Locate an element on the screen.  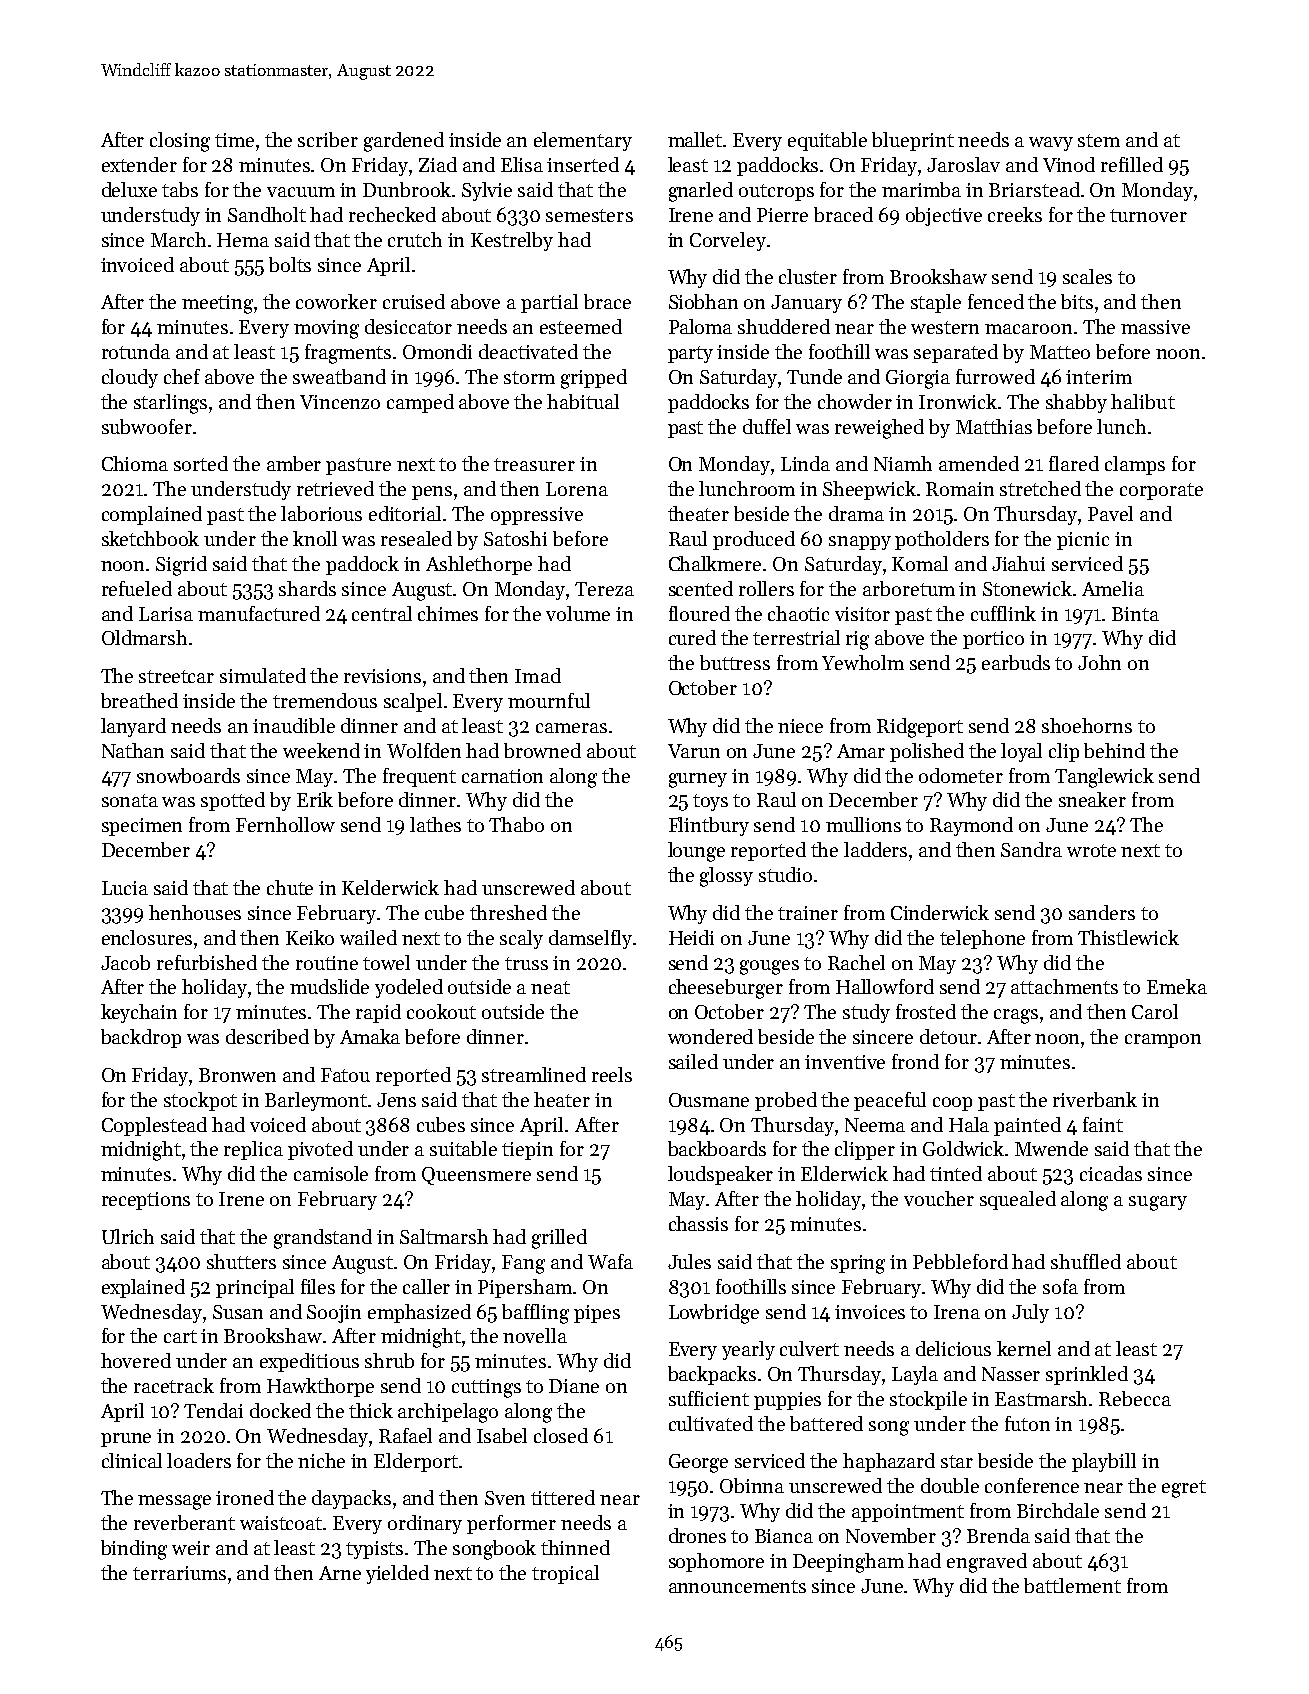
streamlined is located at coordinates (534, 1074).
